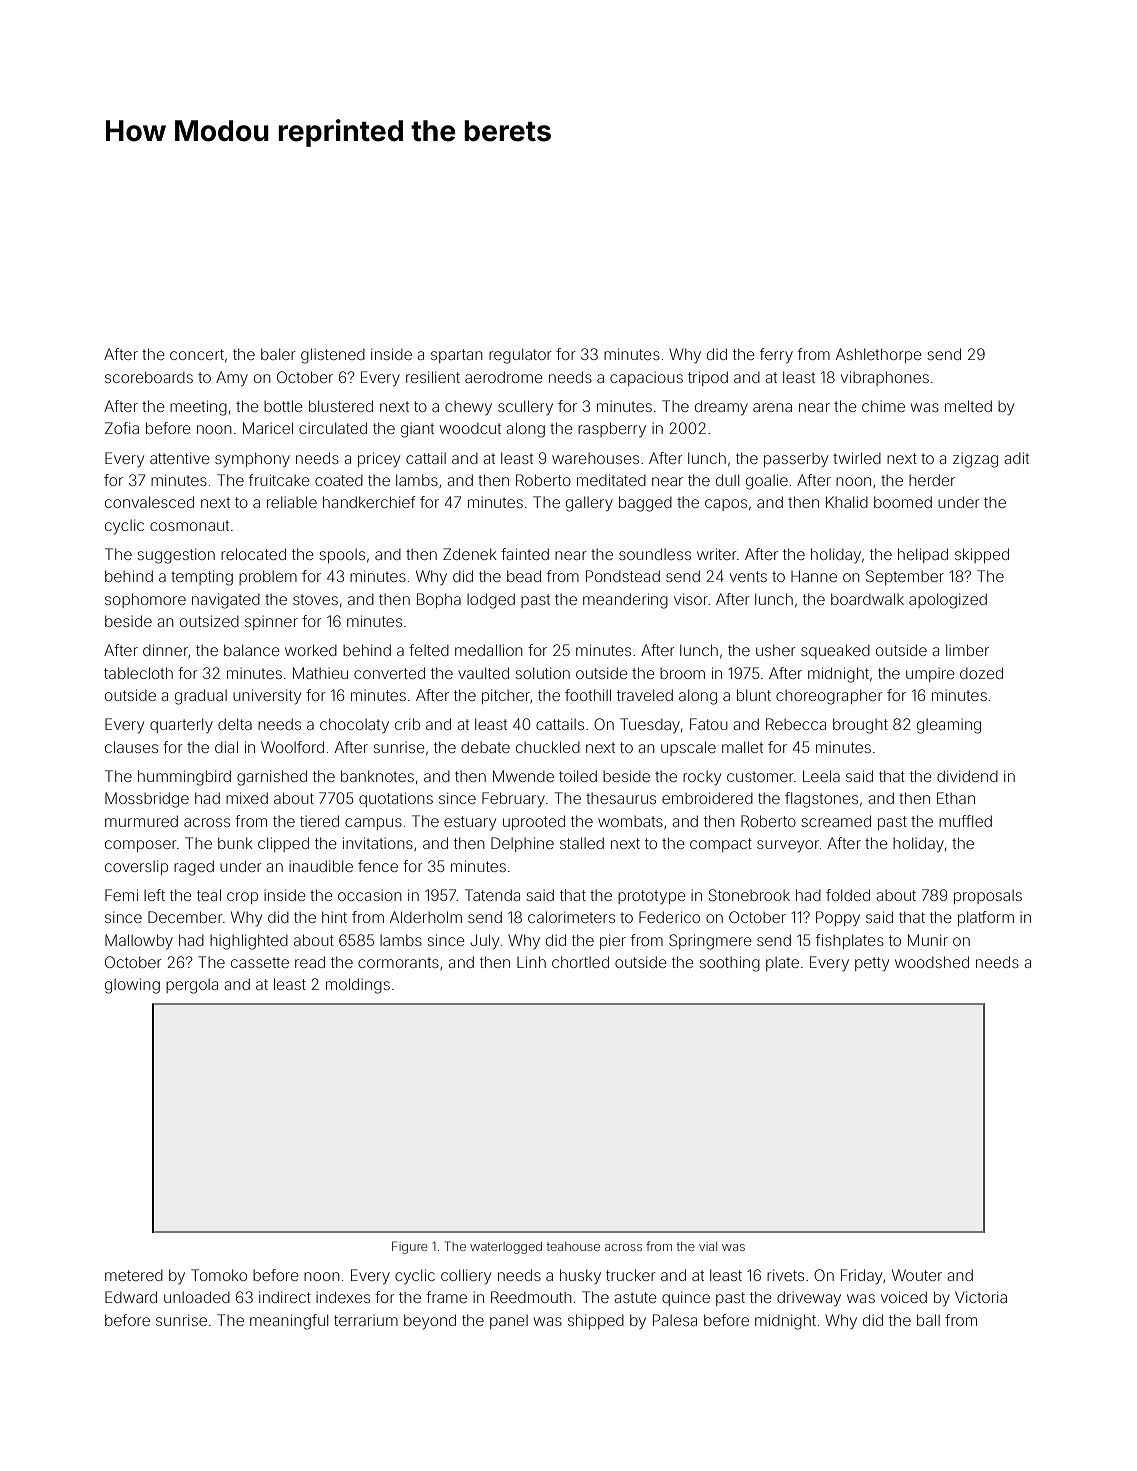 This screenshot has width=1137, height=1471. What do you see at coordinates (122, 428) in the screenshot?
I see `Zofia` at bounding box center [122, 428].
